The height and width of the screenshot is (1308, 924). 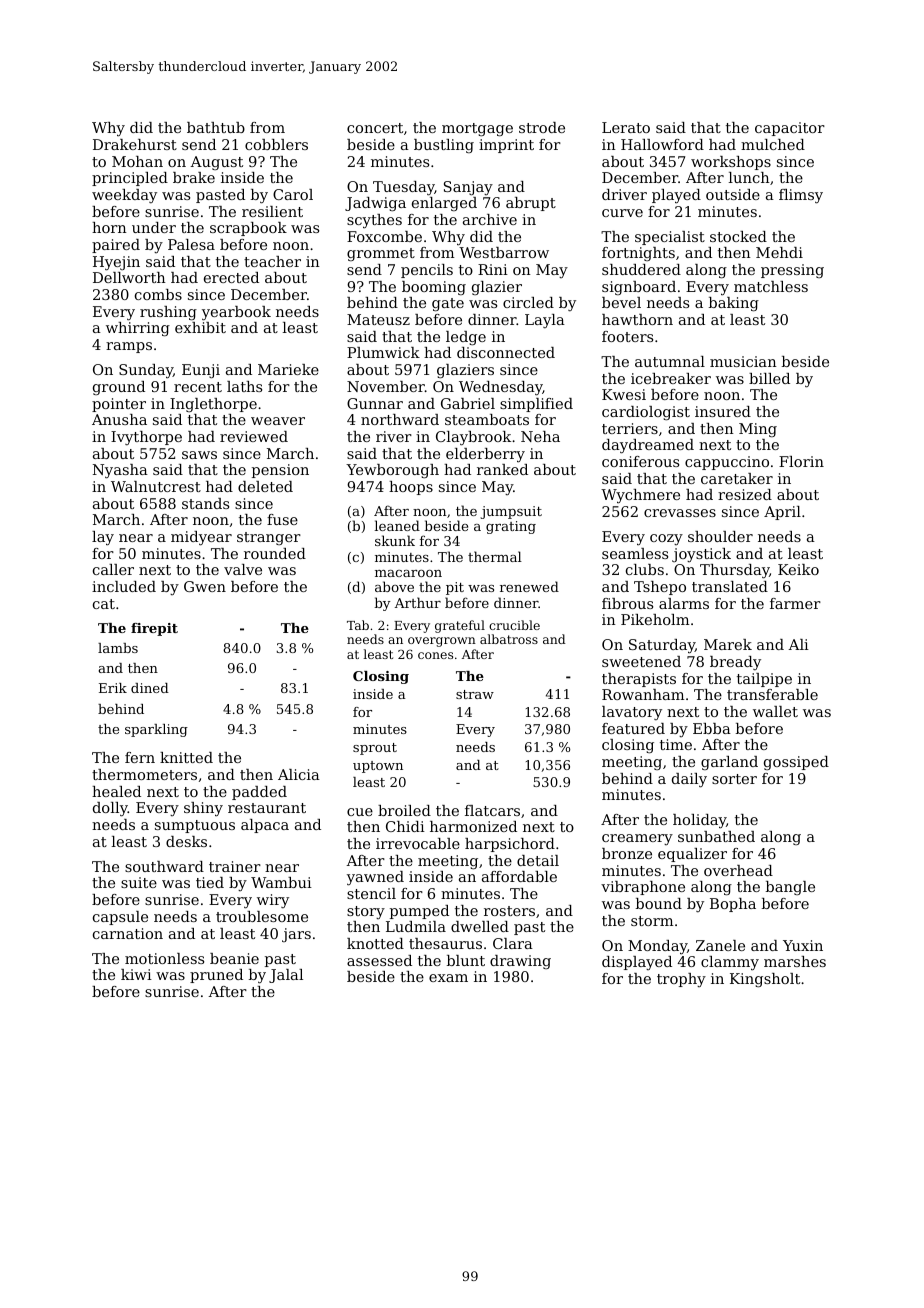 What do you see at coordinates (110, 809) in the screenshot?
I see `dolly` at bounding box center [110, 809].
